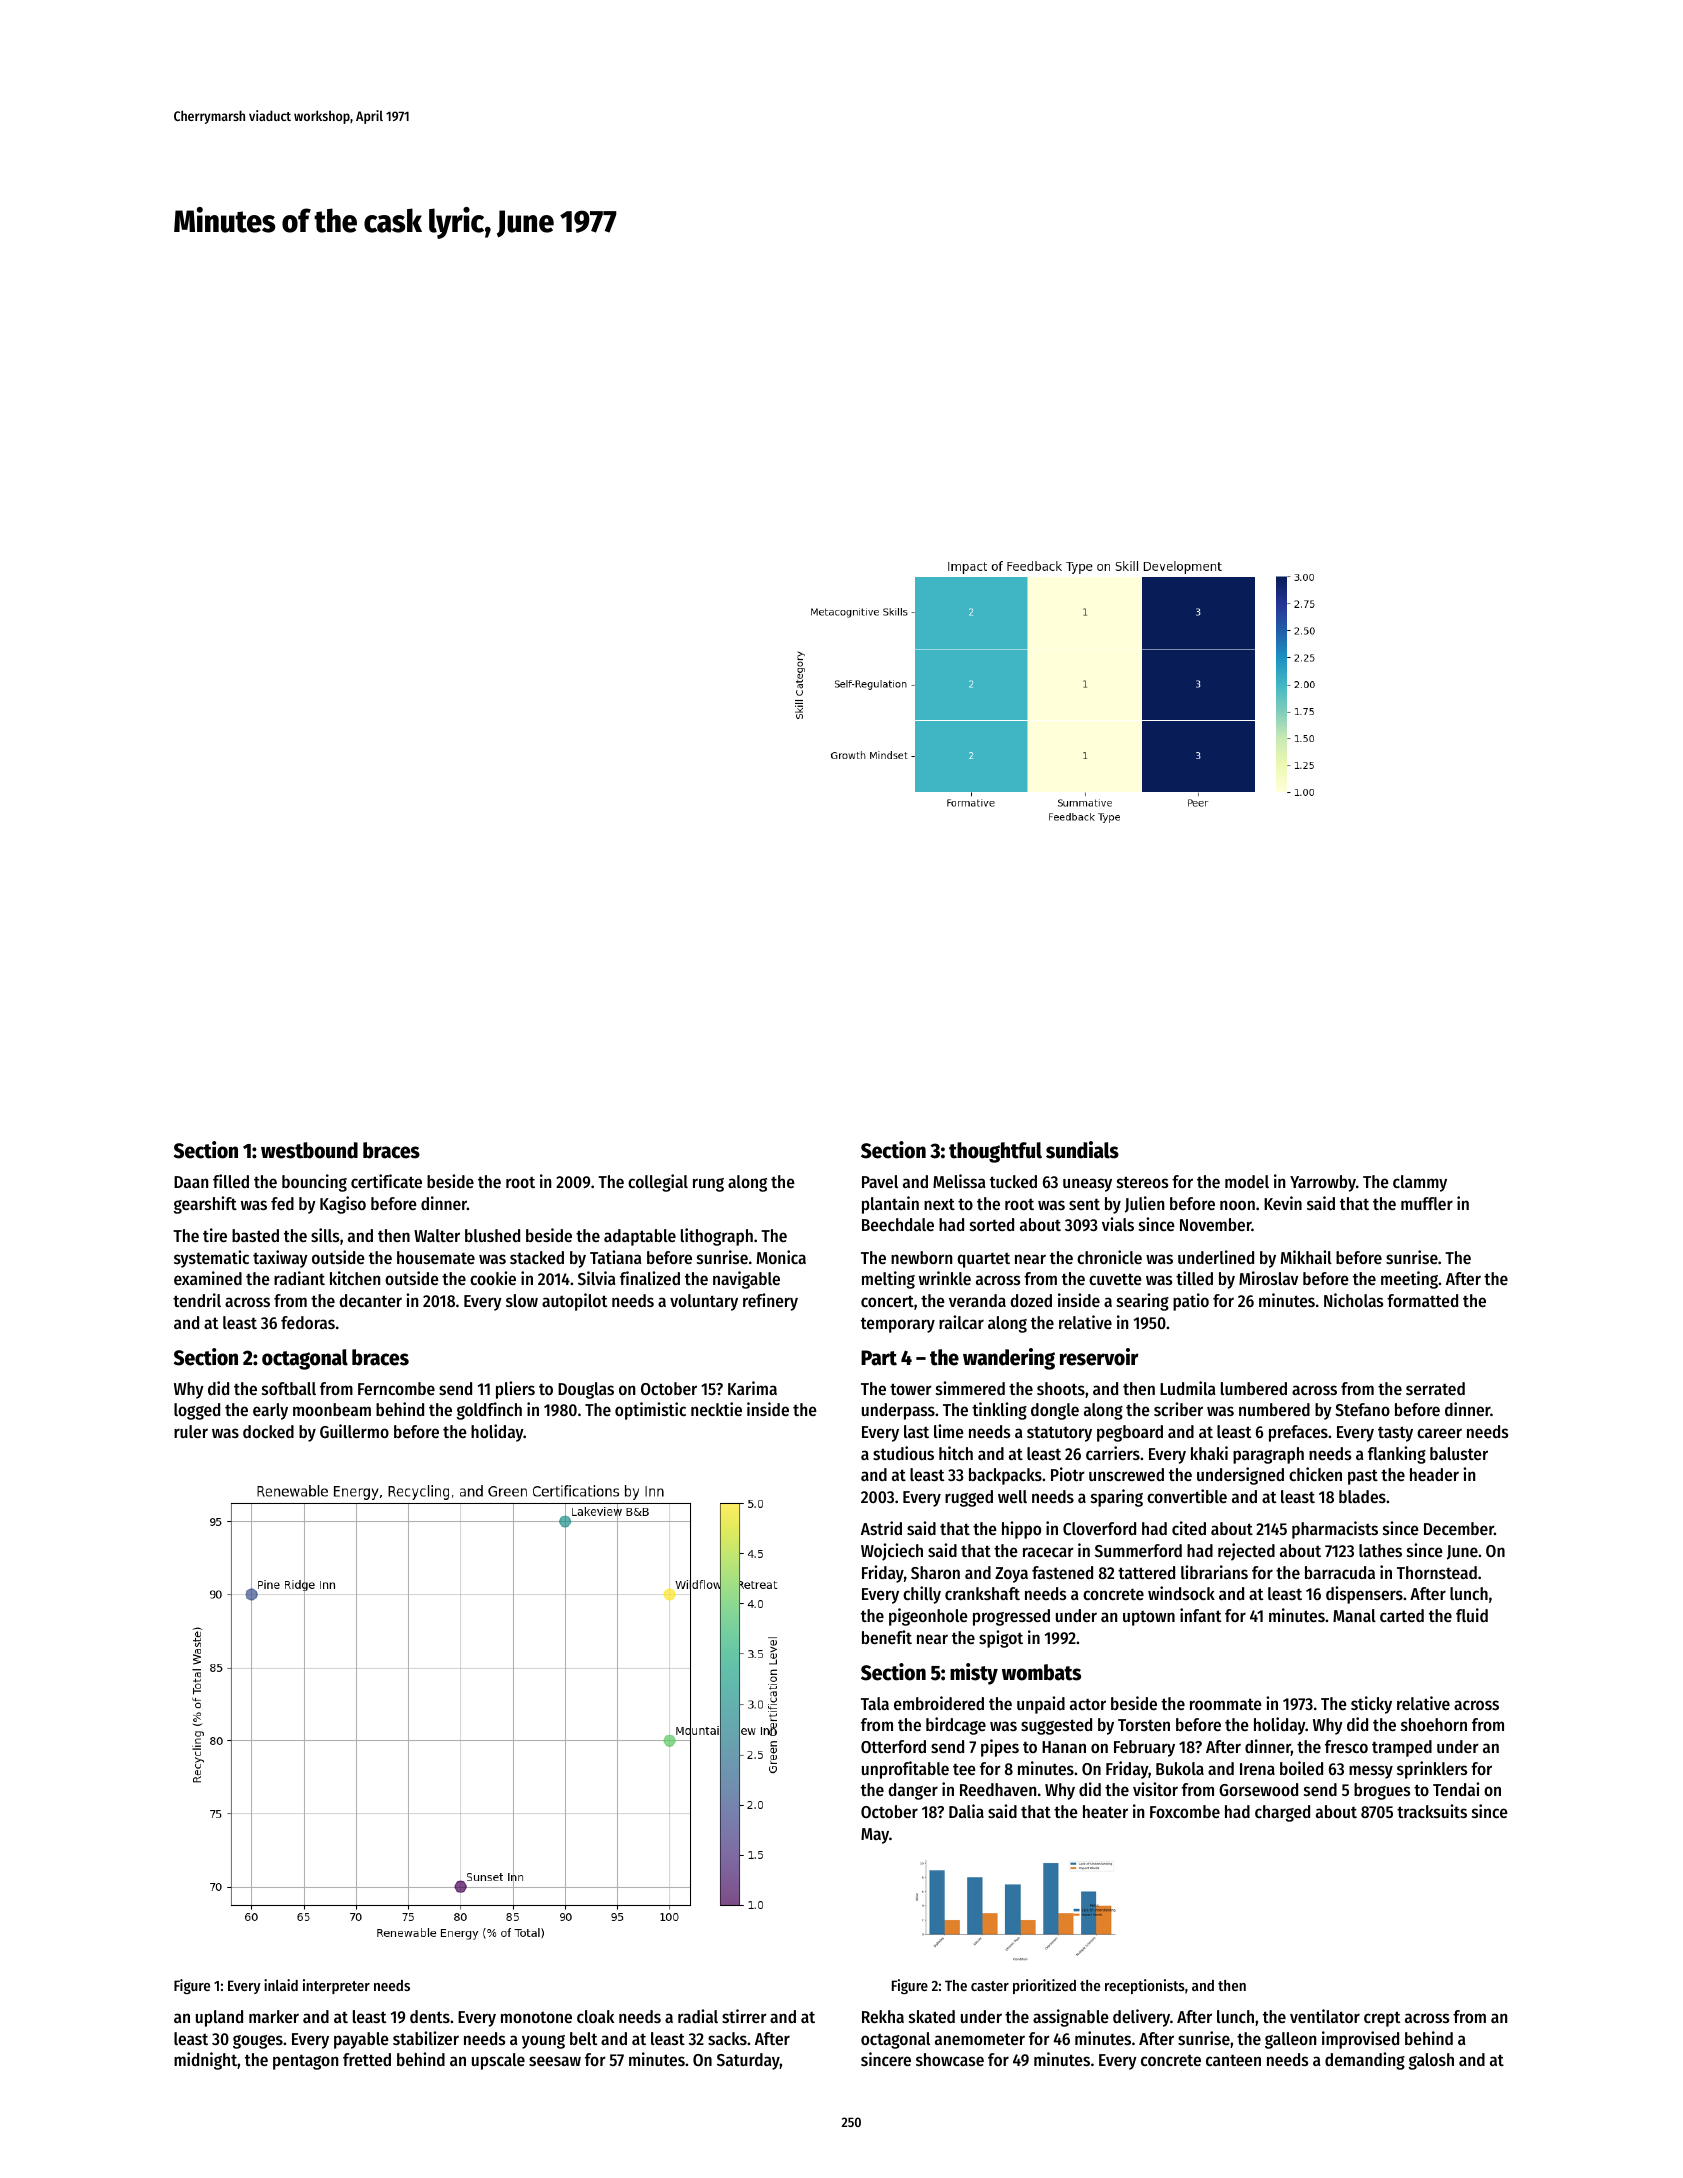 The width and height of the image is (1683, 2178). I want to click on pegboard, so click(1130, 1433).
